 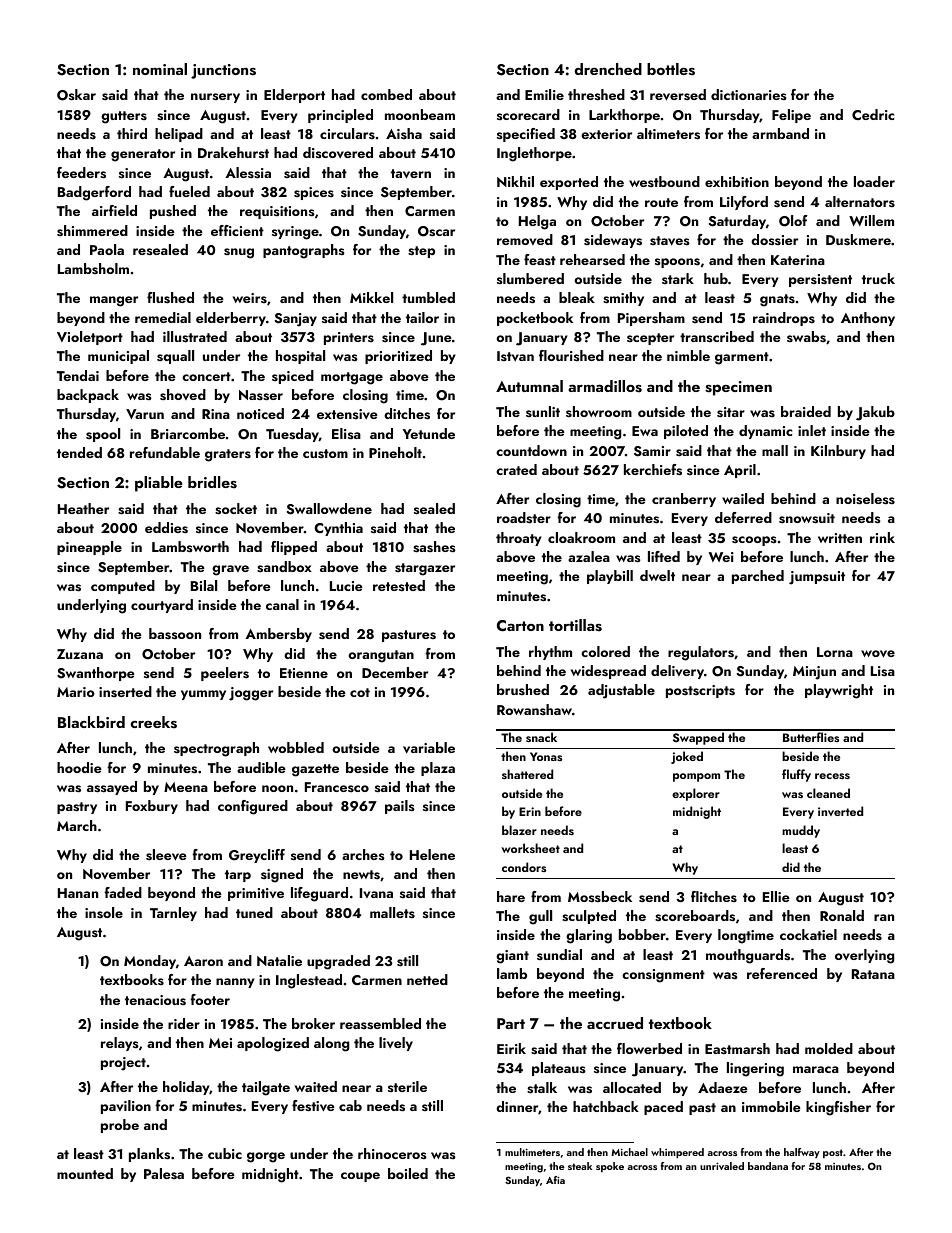 I want to click on Ellie, so click(x=776, y=896).
